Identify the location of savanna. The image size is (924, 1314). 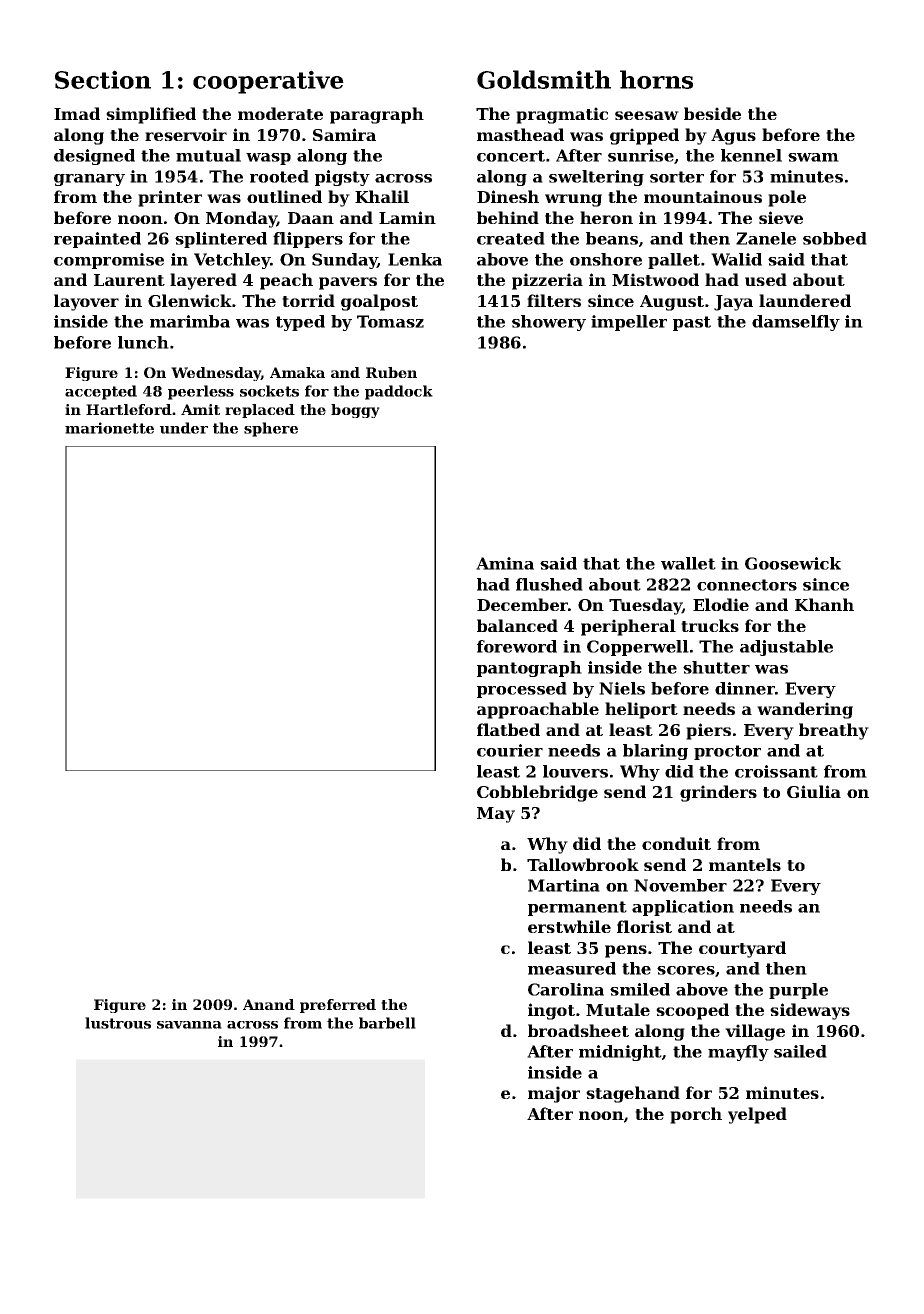
(189, 1025).
